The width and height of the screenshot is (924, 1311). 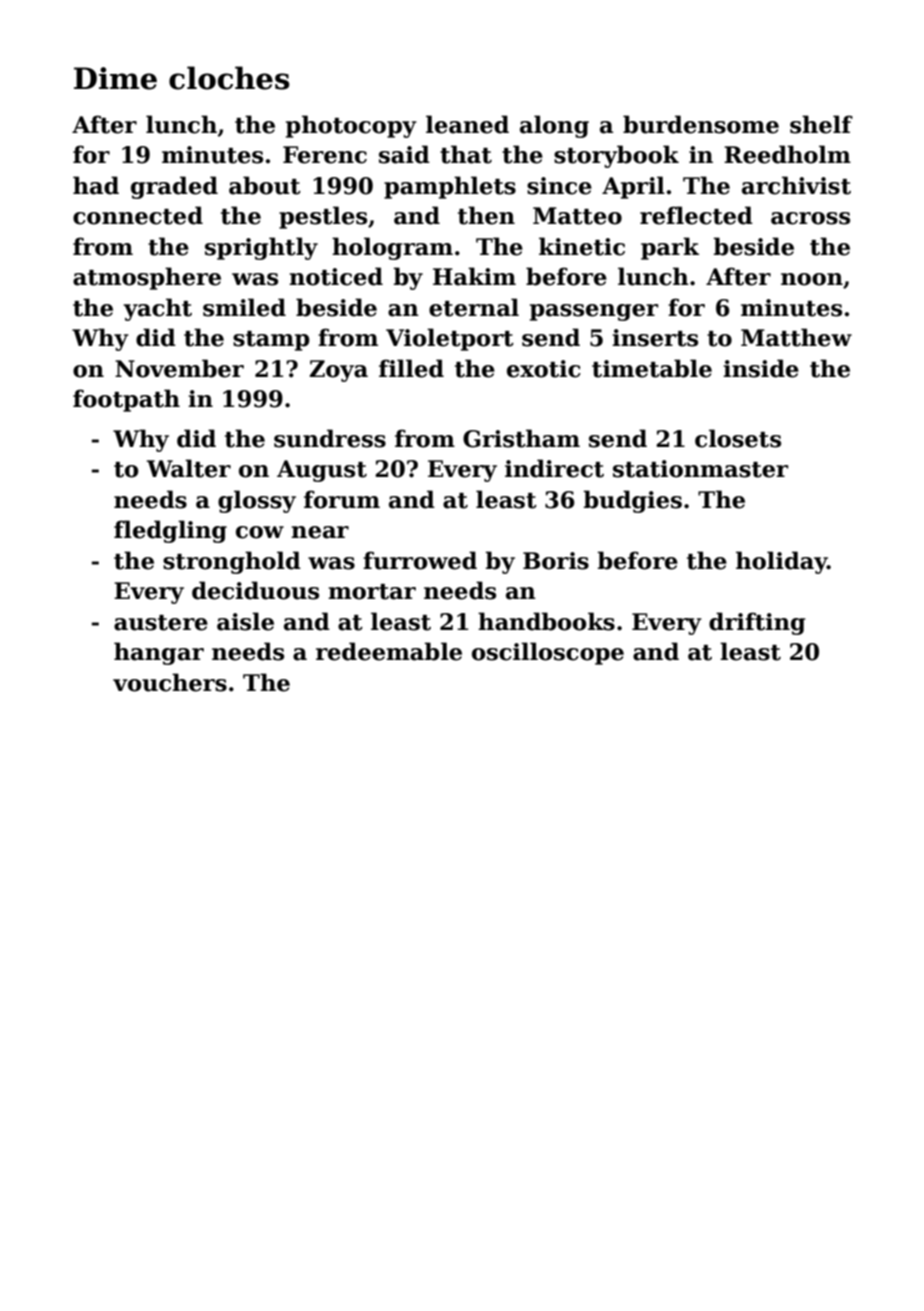 I want to click on park, so click(x=670, y=248).
